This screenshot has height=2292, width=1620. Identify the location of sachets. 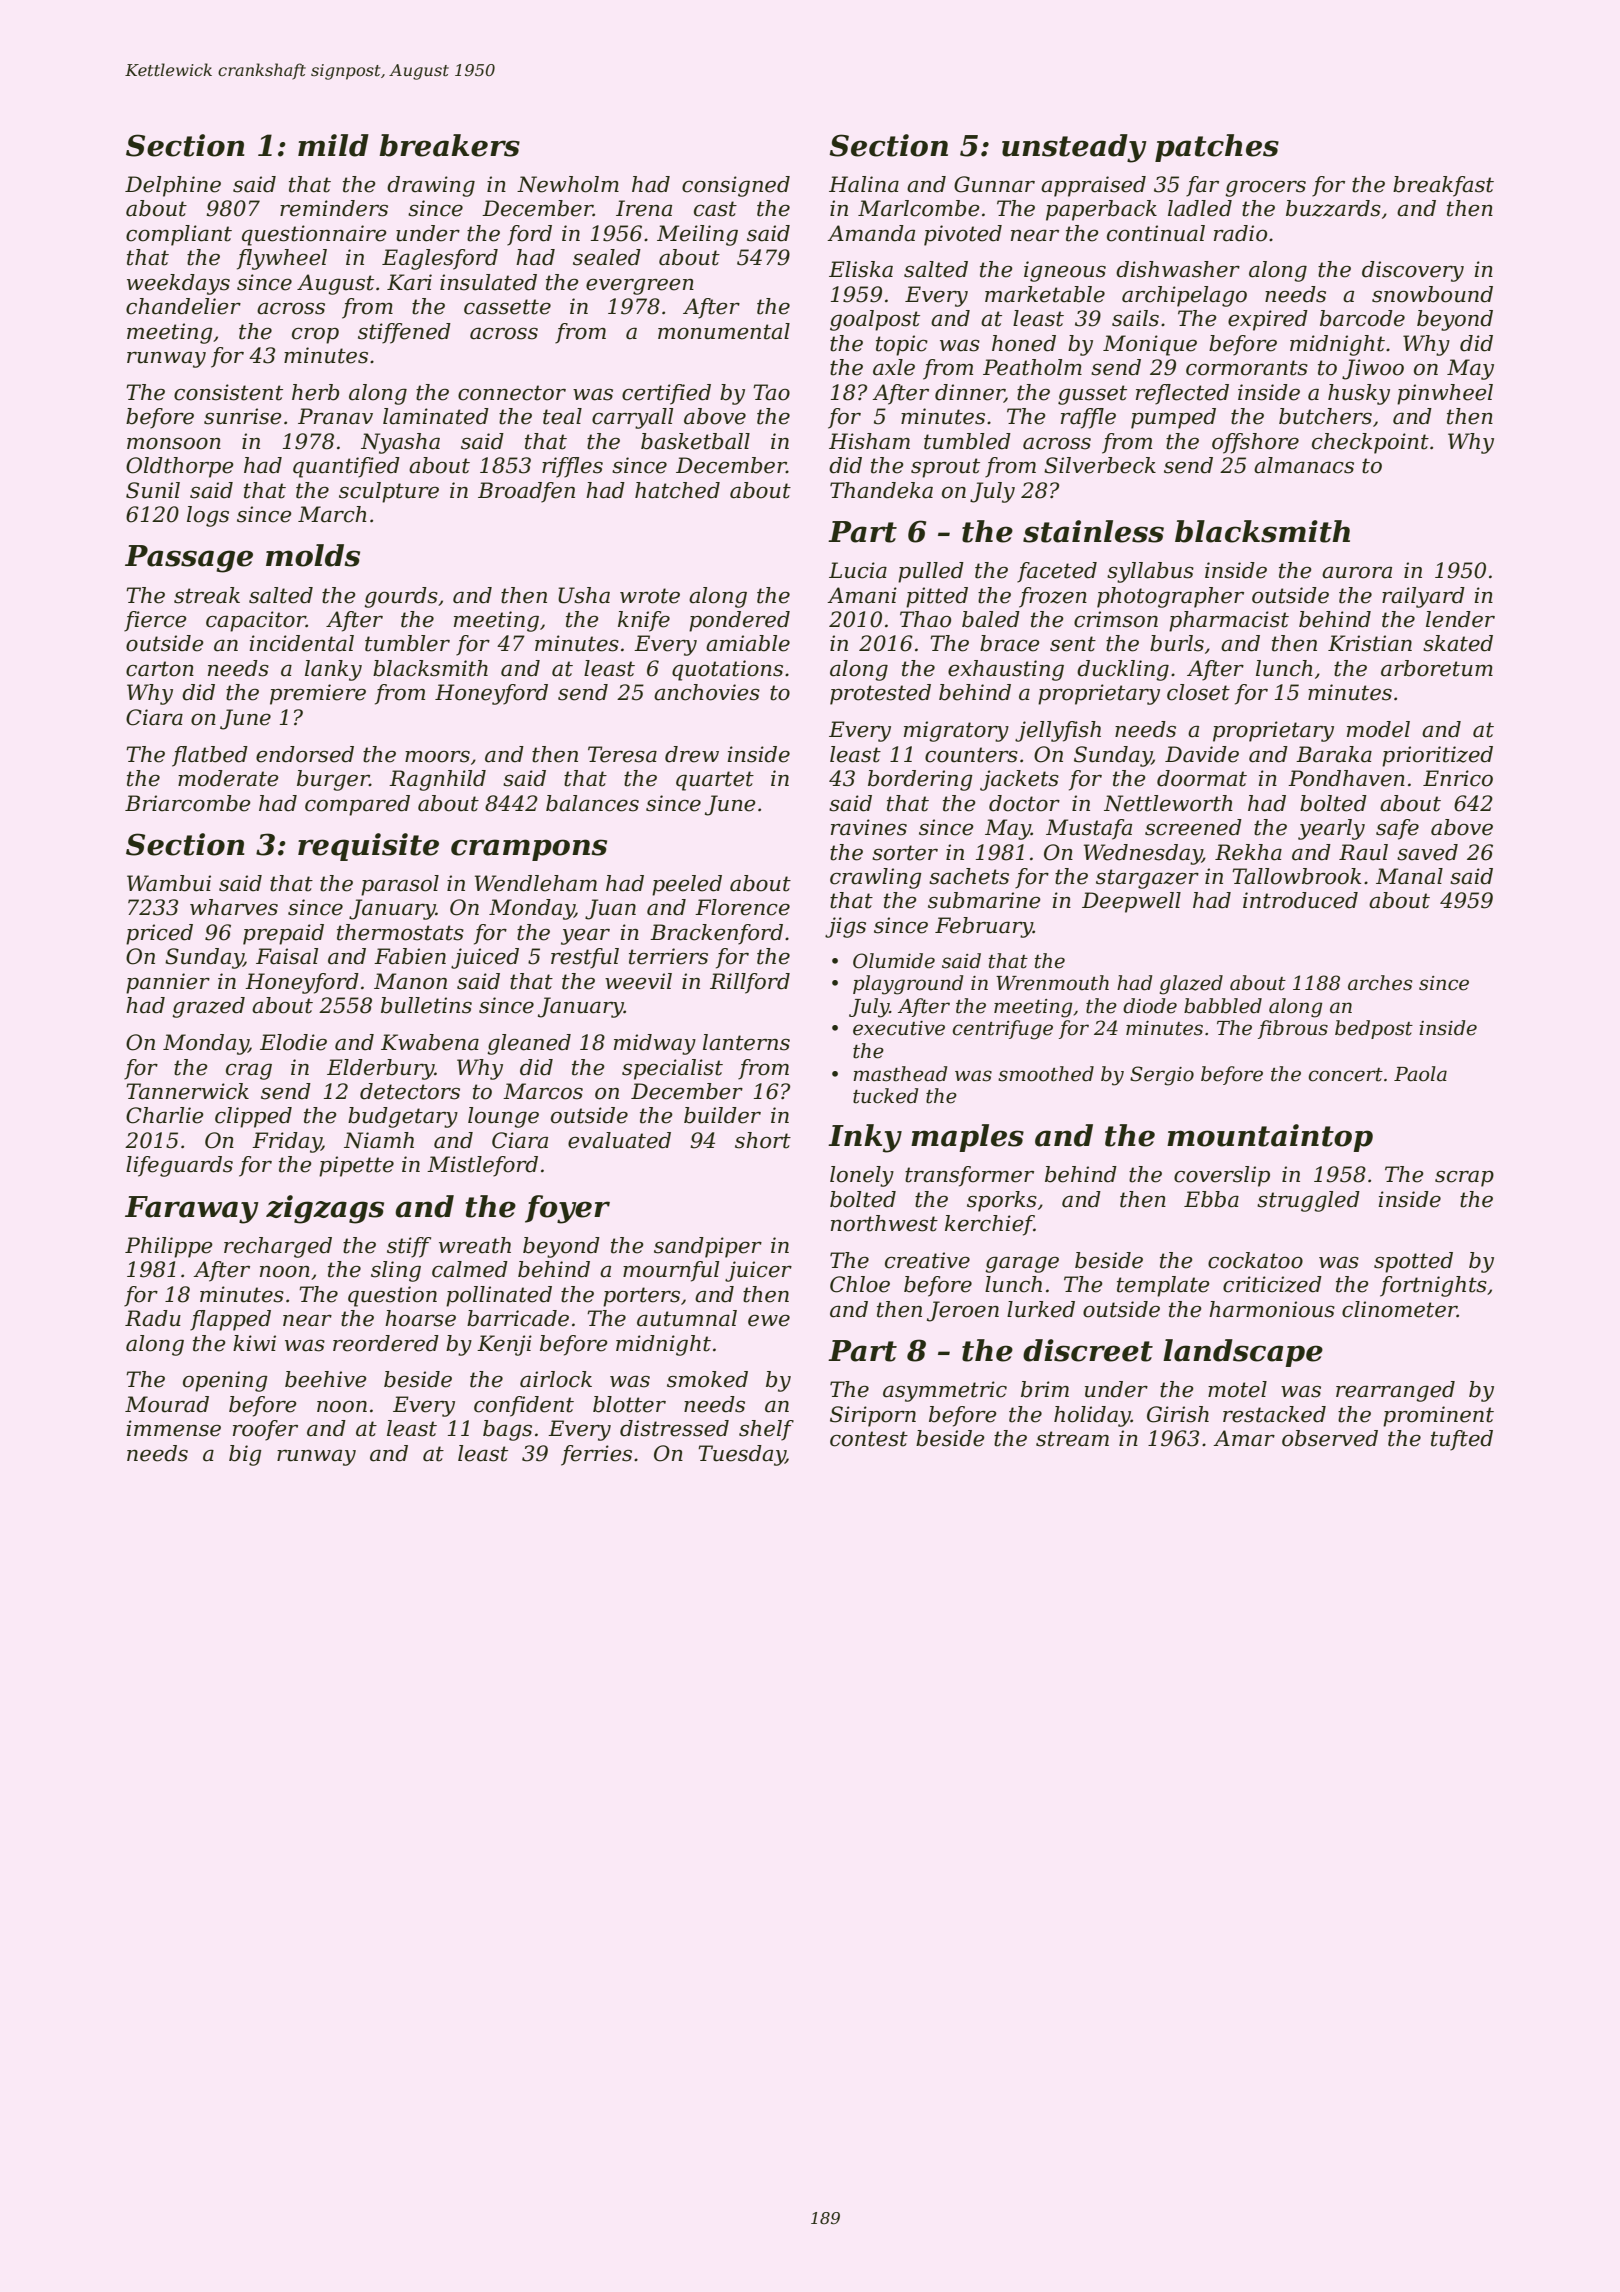
(969, 876).
